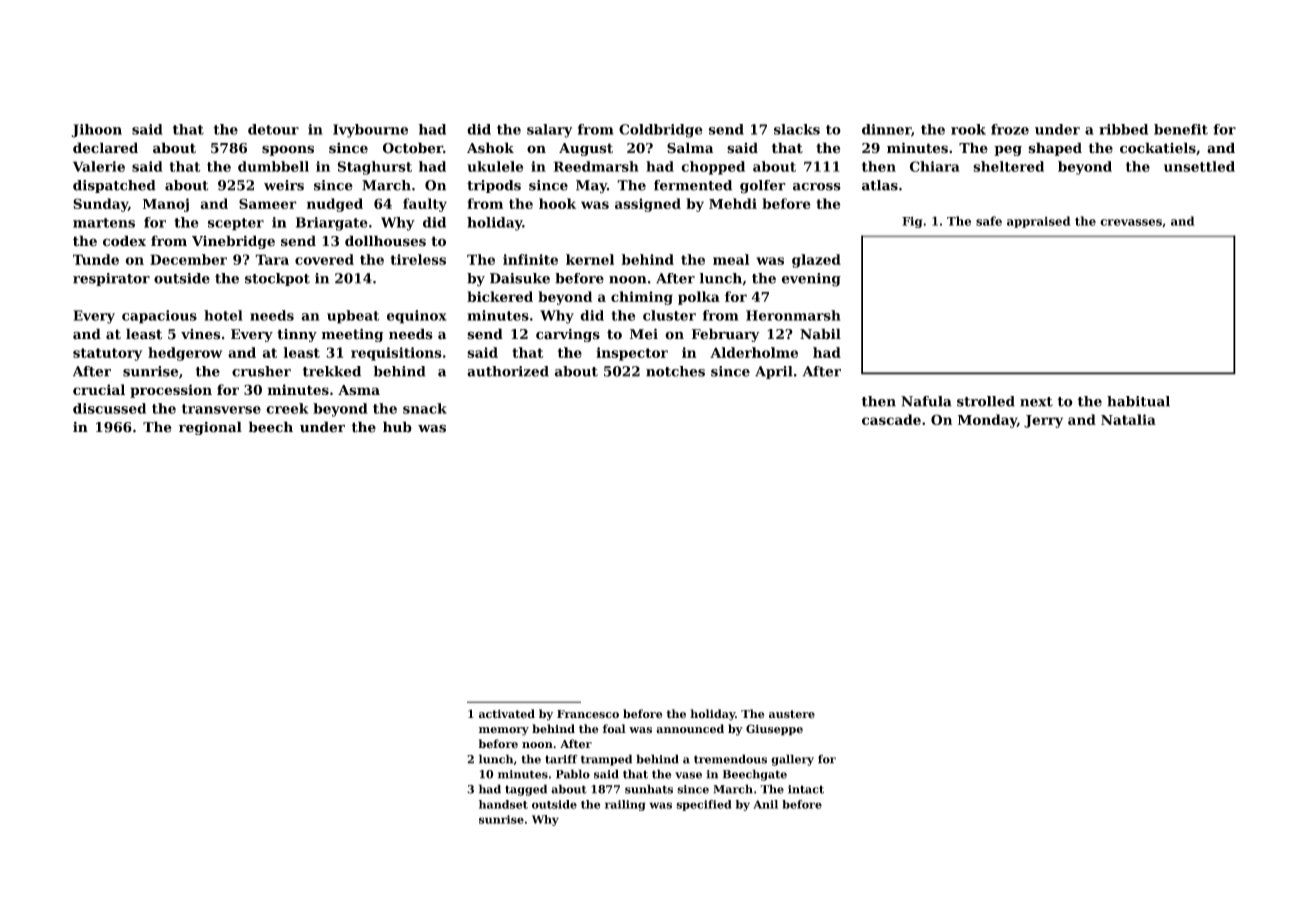 The height and width of the image is (924, 1308). Describe the element at coordinates (500, 296) in the image. I see `bickered` at that location.
